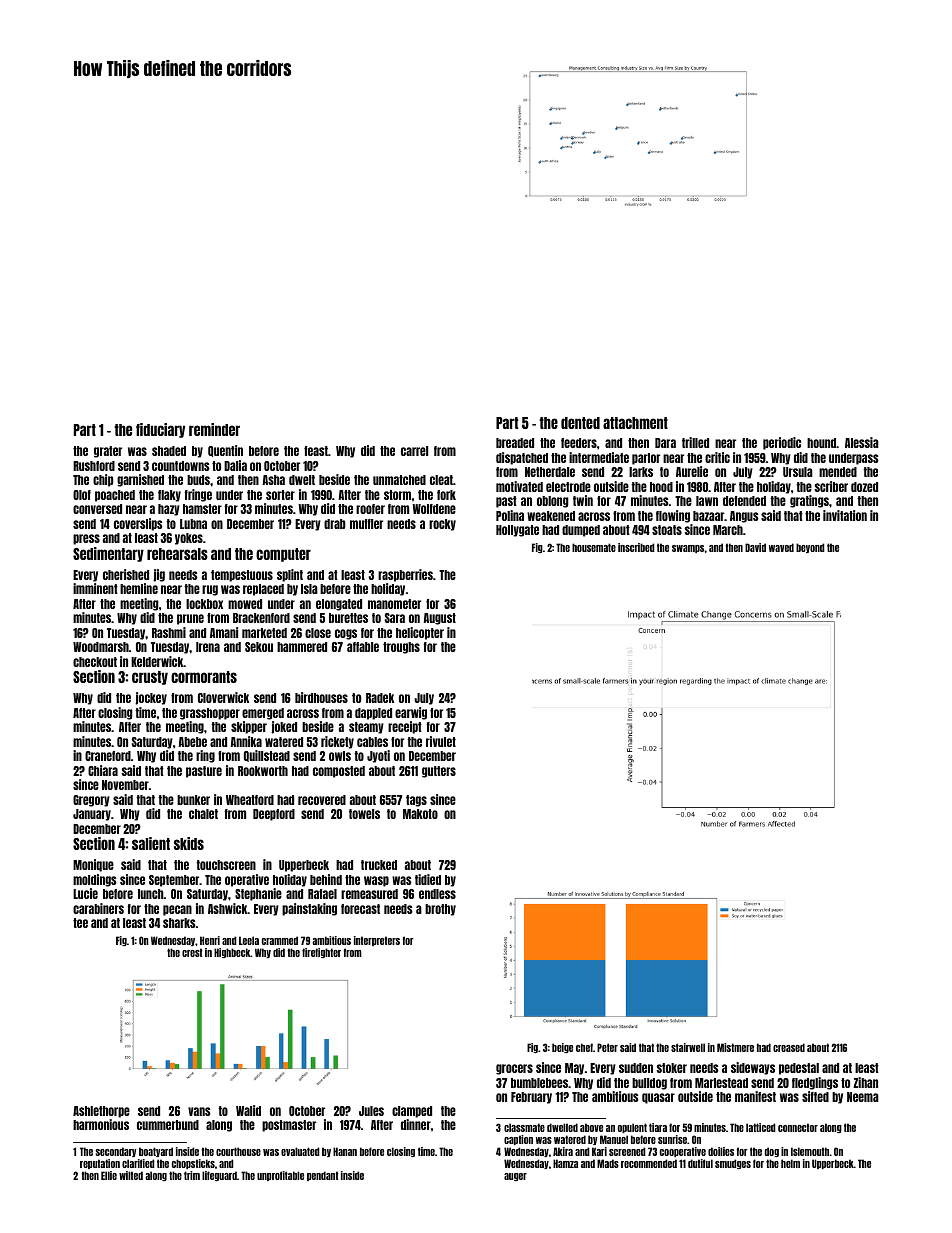 Image resolution: width=952 pixels, height=1233 pixels. Describe the element at coordinates (580, 423) in the page. I see `dented` at that location.
